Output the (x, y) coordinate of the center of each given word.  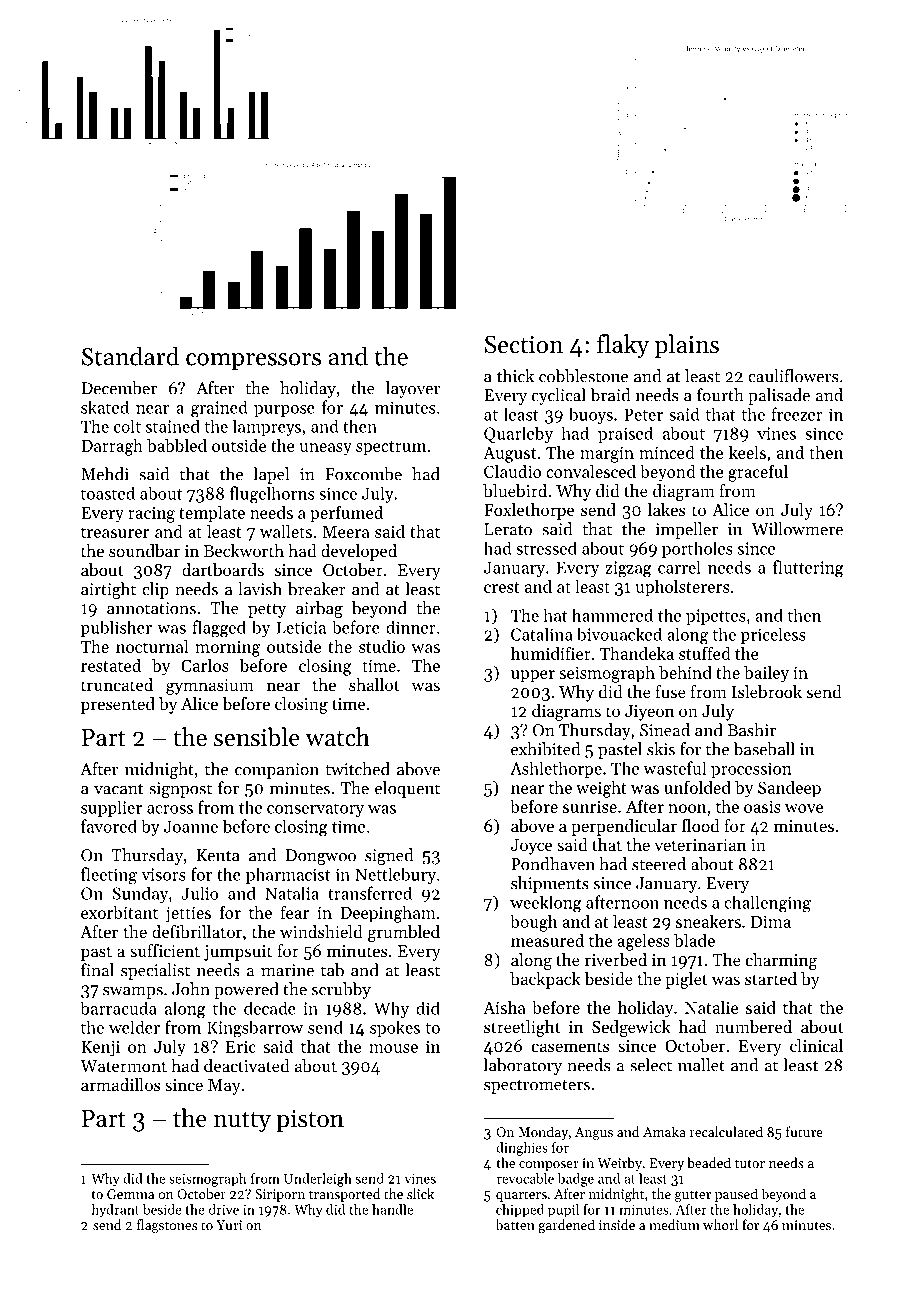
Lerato (508, 529)
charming (781, 961)
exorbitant (119, 912)
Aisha (504, 1007)
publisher (116, 628)
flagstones (167, 1226)
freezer (797, 414)
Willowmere (797, 529)
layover (413, 389)
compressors (253, 362)
